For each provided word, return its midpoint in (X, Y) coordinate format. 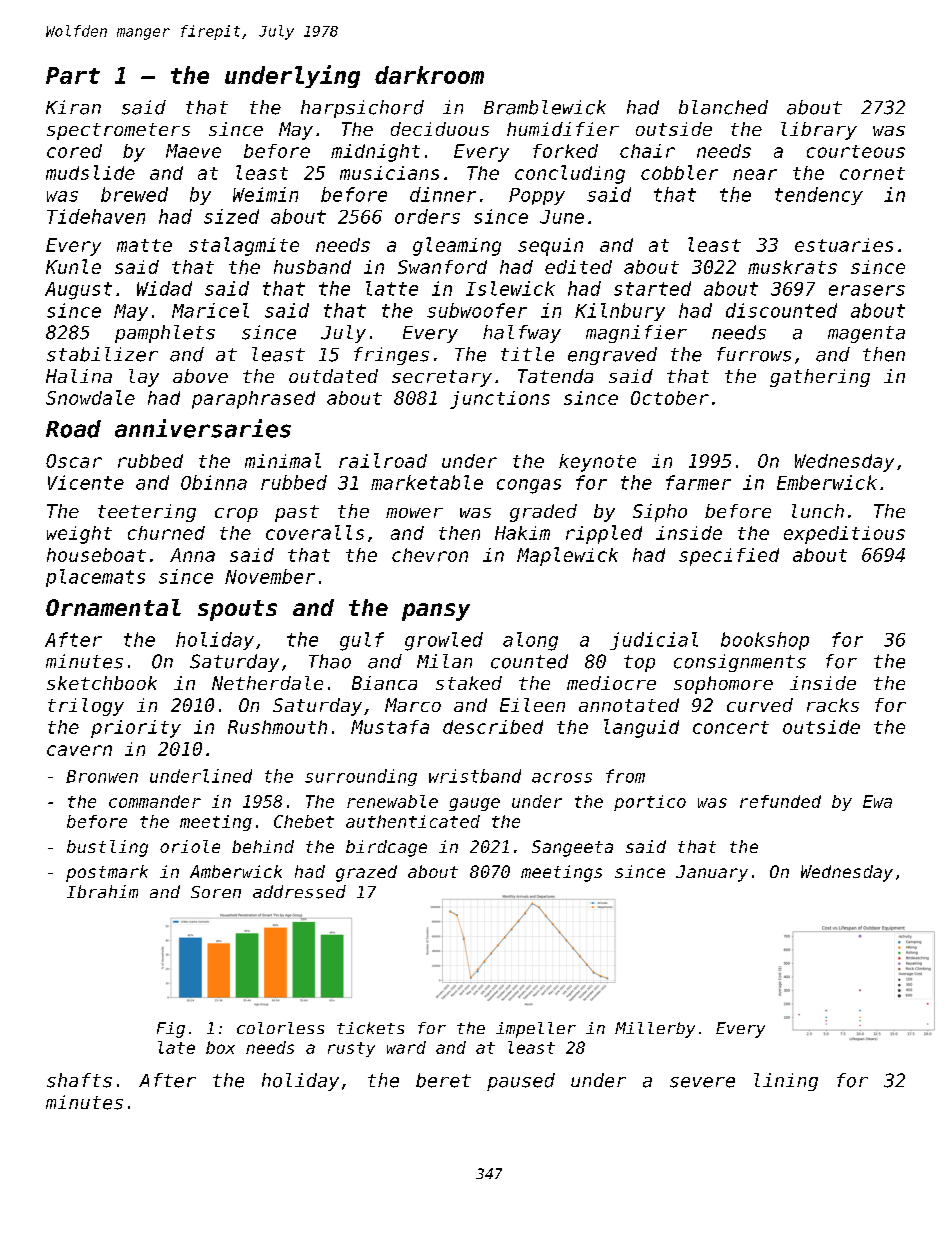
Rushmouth (277, 727)
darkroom (429, 75)
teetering (147, 513)
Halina (79, 376)
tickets (370, 1028)
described (493, 727)
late (176, 1047)
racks (833, 705)
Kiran (73, 107)
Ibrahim (102, 891)
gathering (820, 378)
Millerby (655, 1030)
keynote (597, 463)
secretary (442, 378)
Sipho (660, 513)
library (819, 131)
